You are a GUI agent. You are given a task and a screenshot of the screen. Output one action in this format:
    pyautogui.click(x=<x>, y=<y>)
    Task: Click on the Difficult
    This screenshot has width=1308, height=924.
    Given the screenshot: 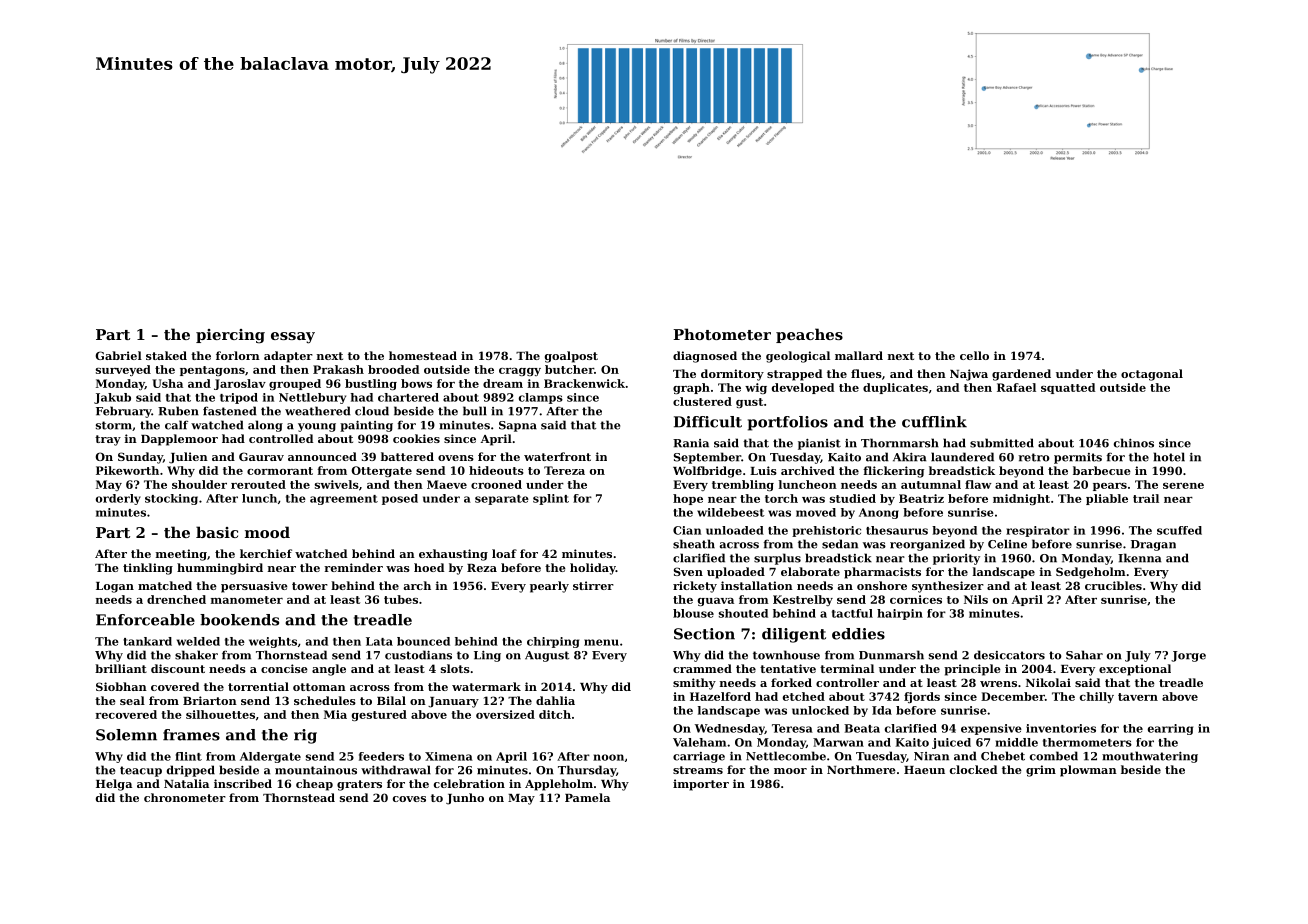 What is the action you would take?
    pyautogui.click(x=708, y=422)
